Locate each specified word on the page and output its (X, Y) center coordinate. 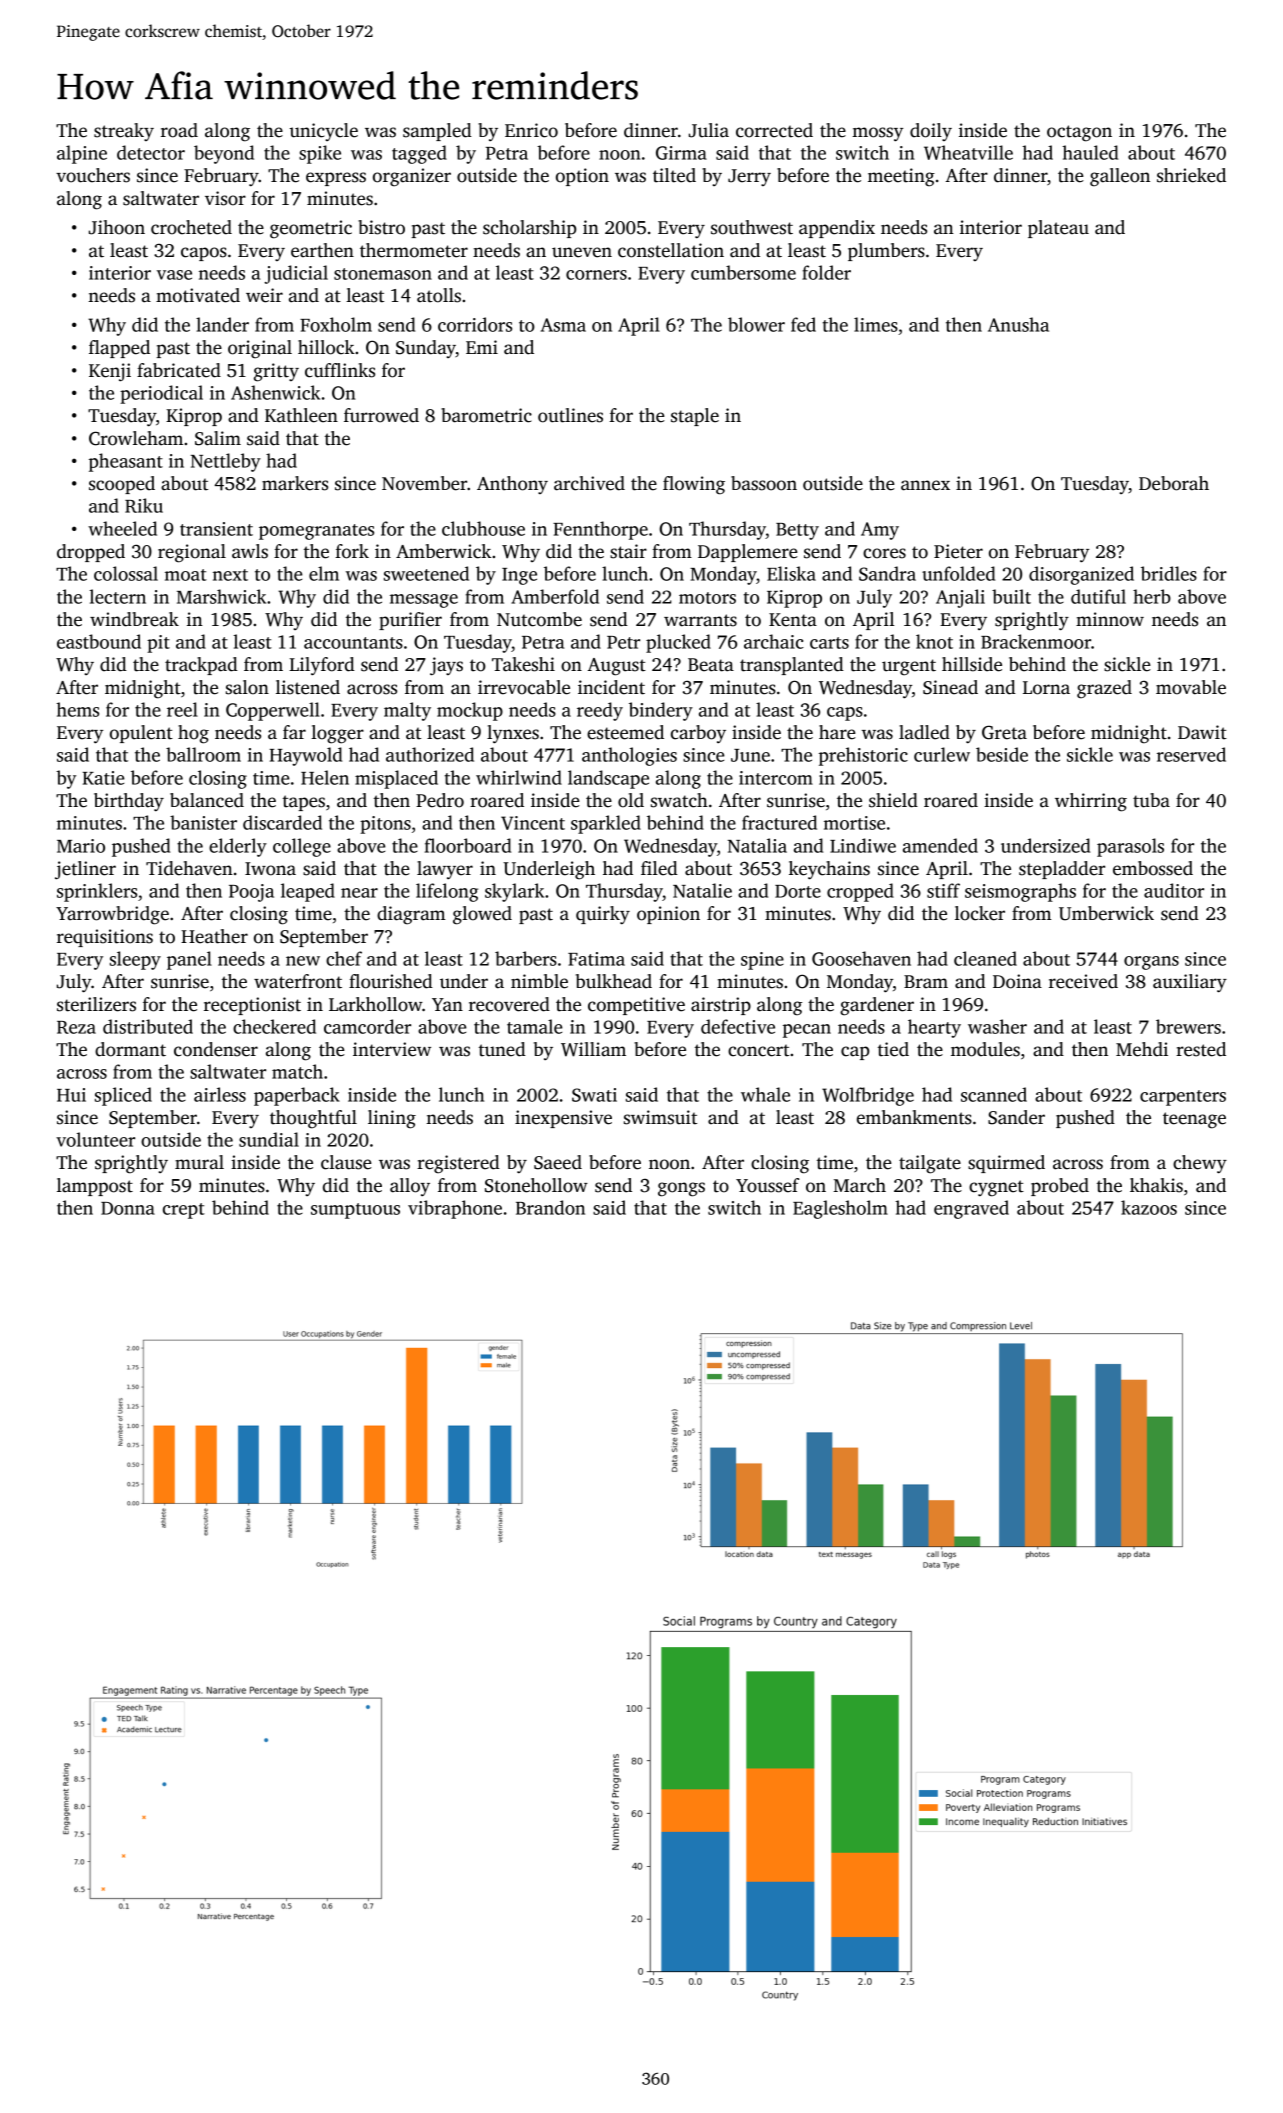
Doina (1017, 981)
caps (845, 714)
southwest (752, 227)
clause (346, 1162)
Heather (214, 936)
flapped (119, 349)
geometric (311, 229)
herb (1152, 596)
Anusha (1018, 324)
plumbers (886, 252)
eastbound (99, 641)
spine (762, 961)
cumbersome (743, 272)
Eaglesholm (840, 1209)
